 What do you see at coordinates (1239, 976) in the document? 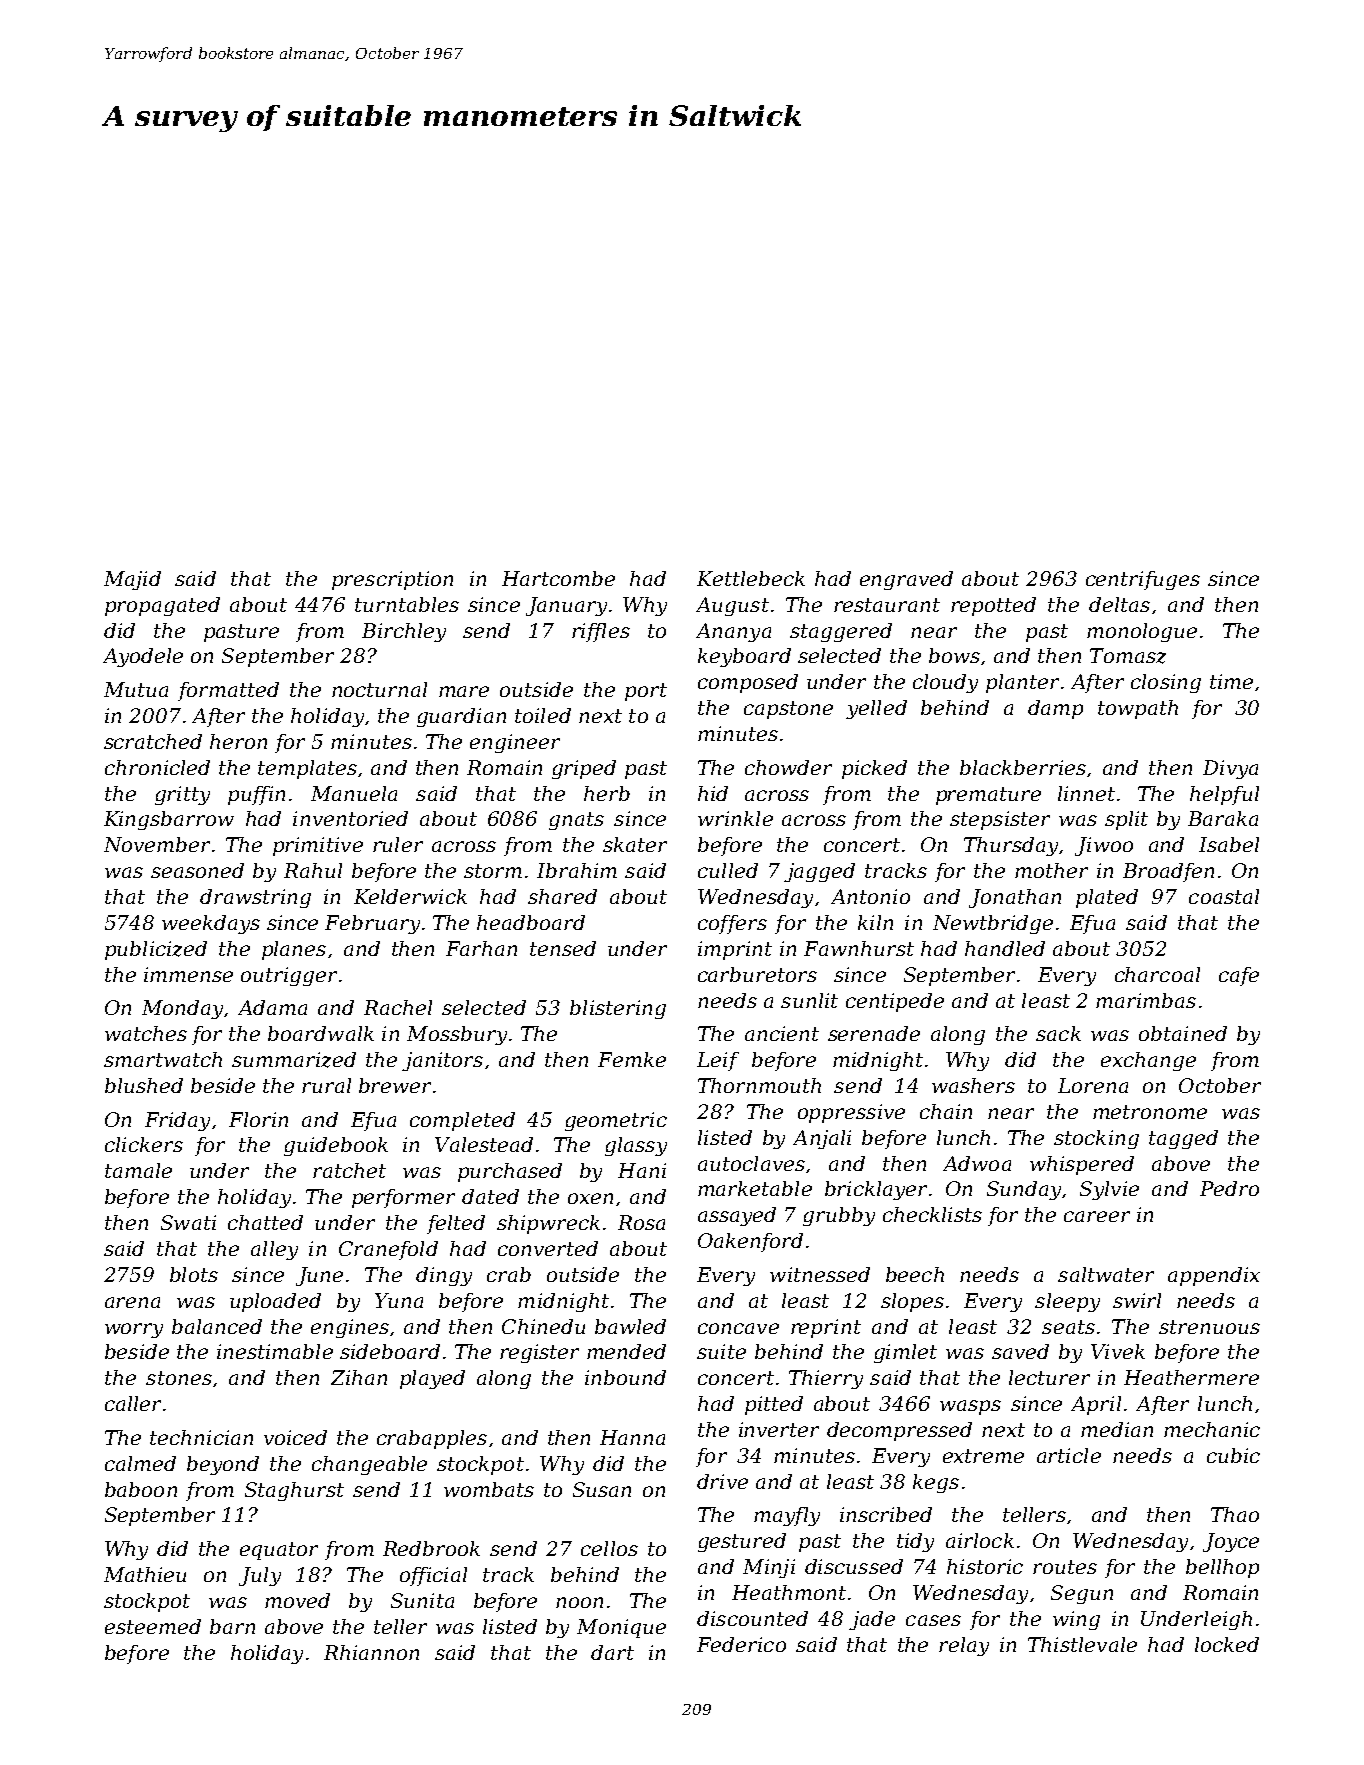
I see `cafe` at bounding box center [1239, 976].
